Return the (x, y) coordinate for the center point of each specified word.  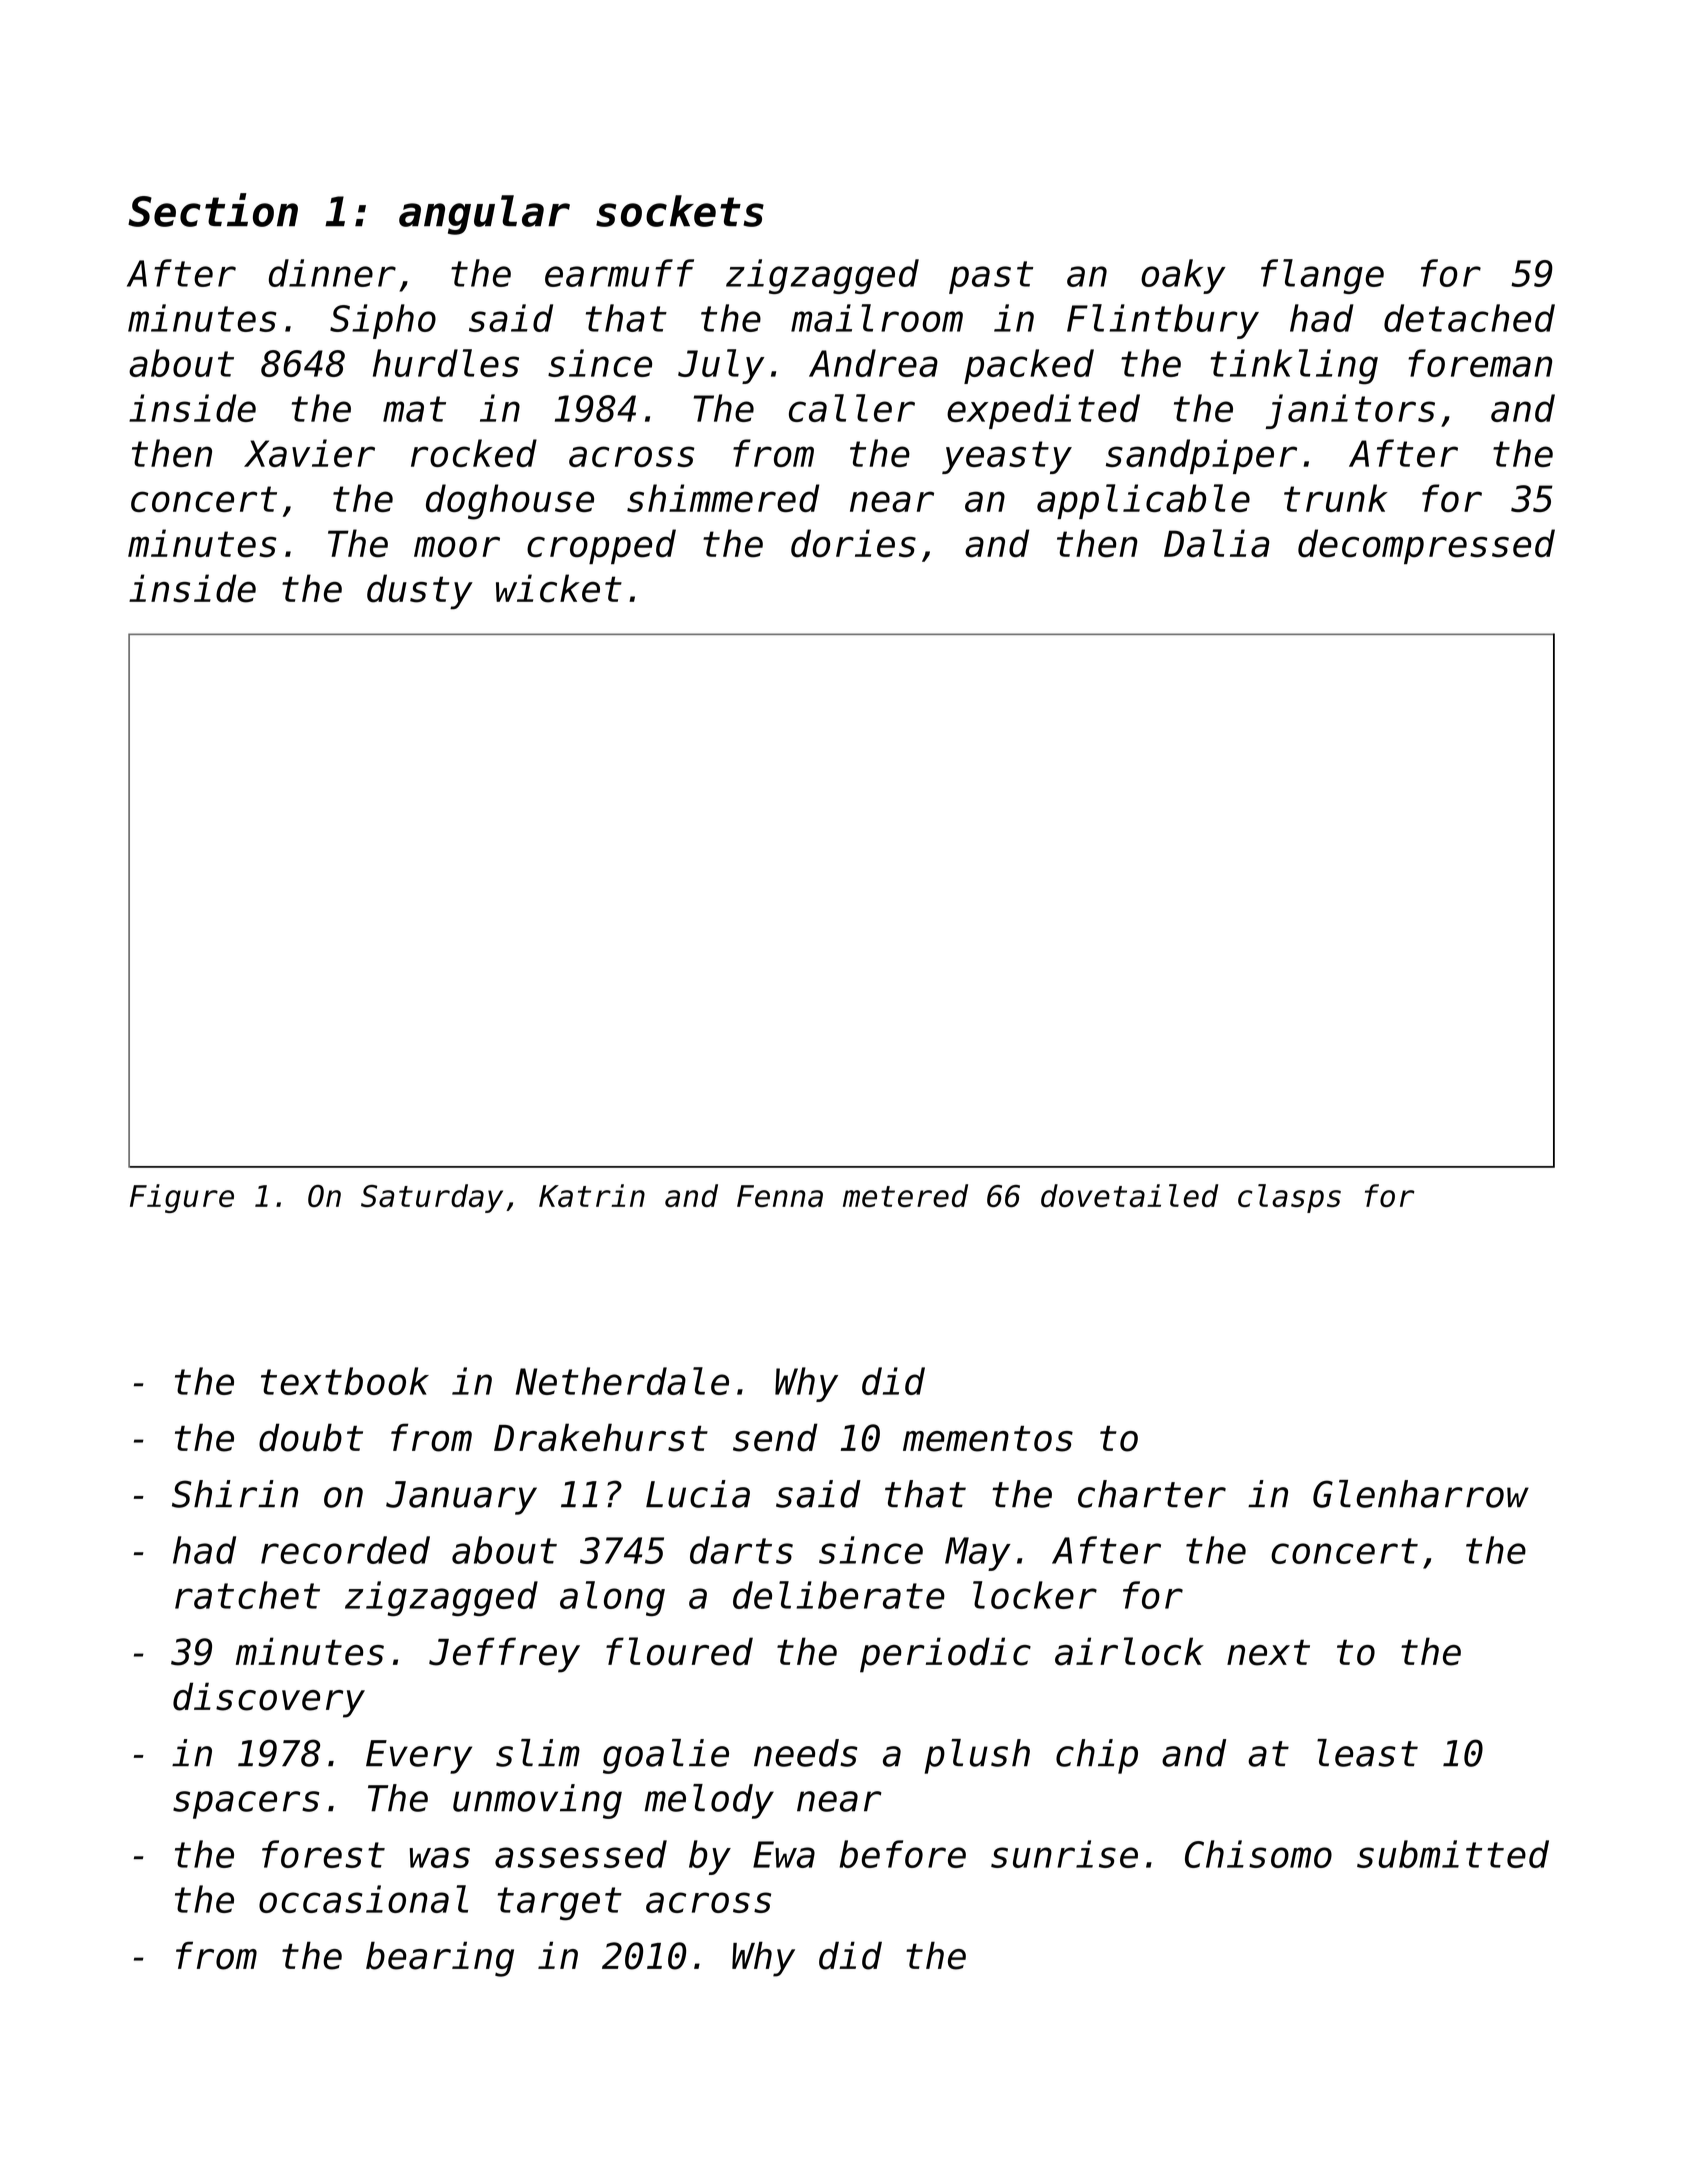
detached (1469, 318)
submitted (1453, 1854)
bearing (440, 1959)
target (560, 1904)
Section (213, 210)
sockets (680, 211)
